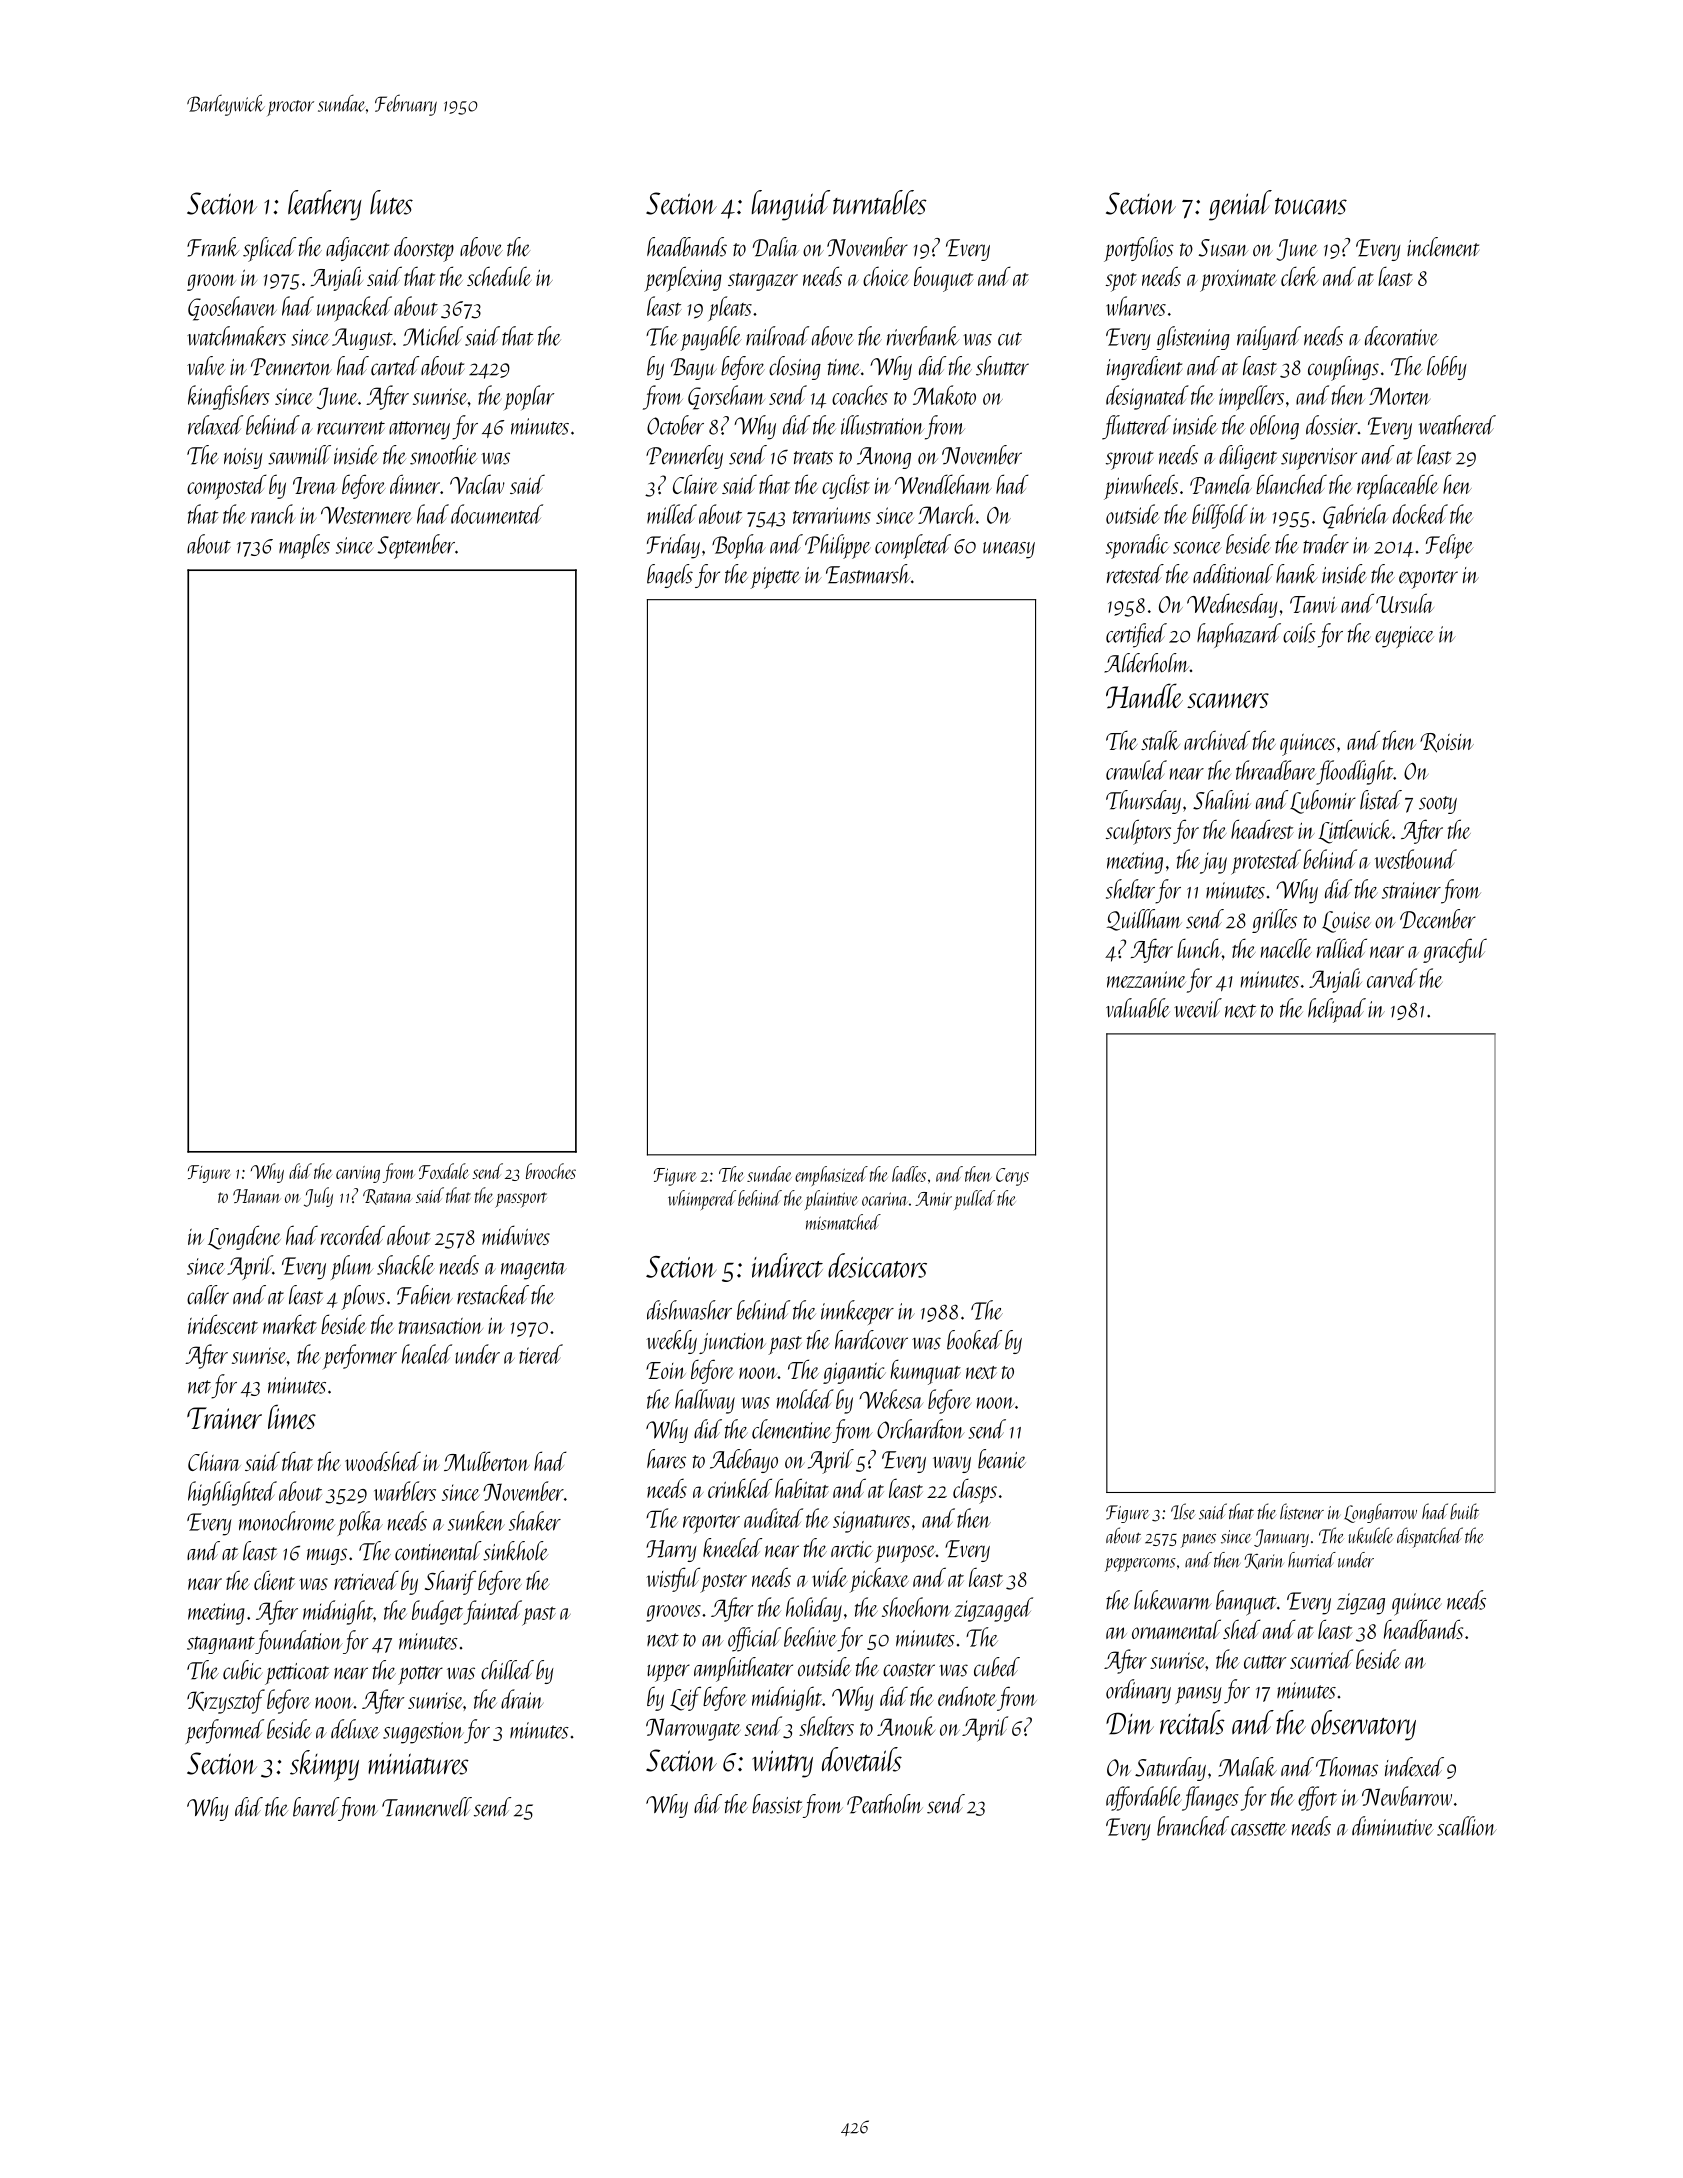  What do you see at coordinates (1402, 336) in the screenshot?
I see `decorative` at bounding box center [1402, 336].
